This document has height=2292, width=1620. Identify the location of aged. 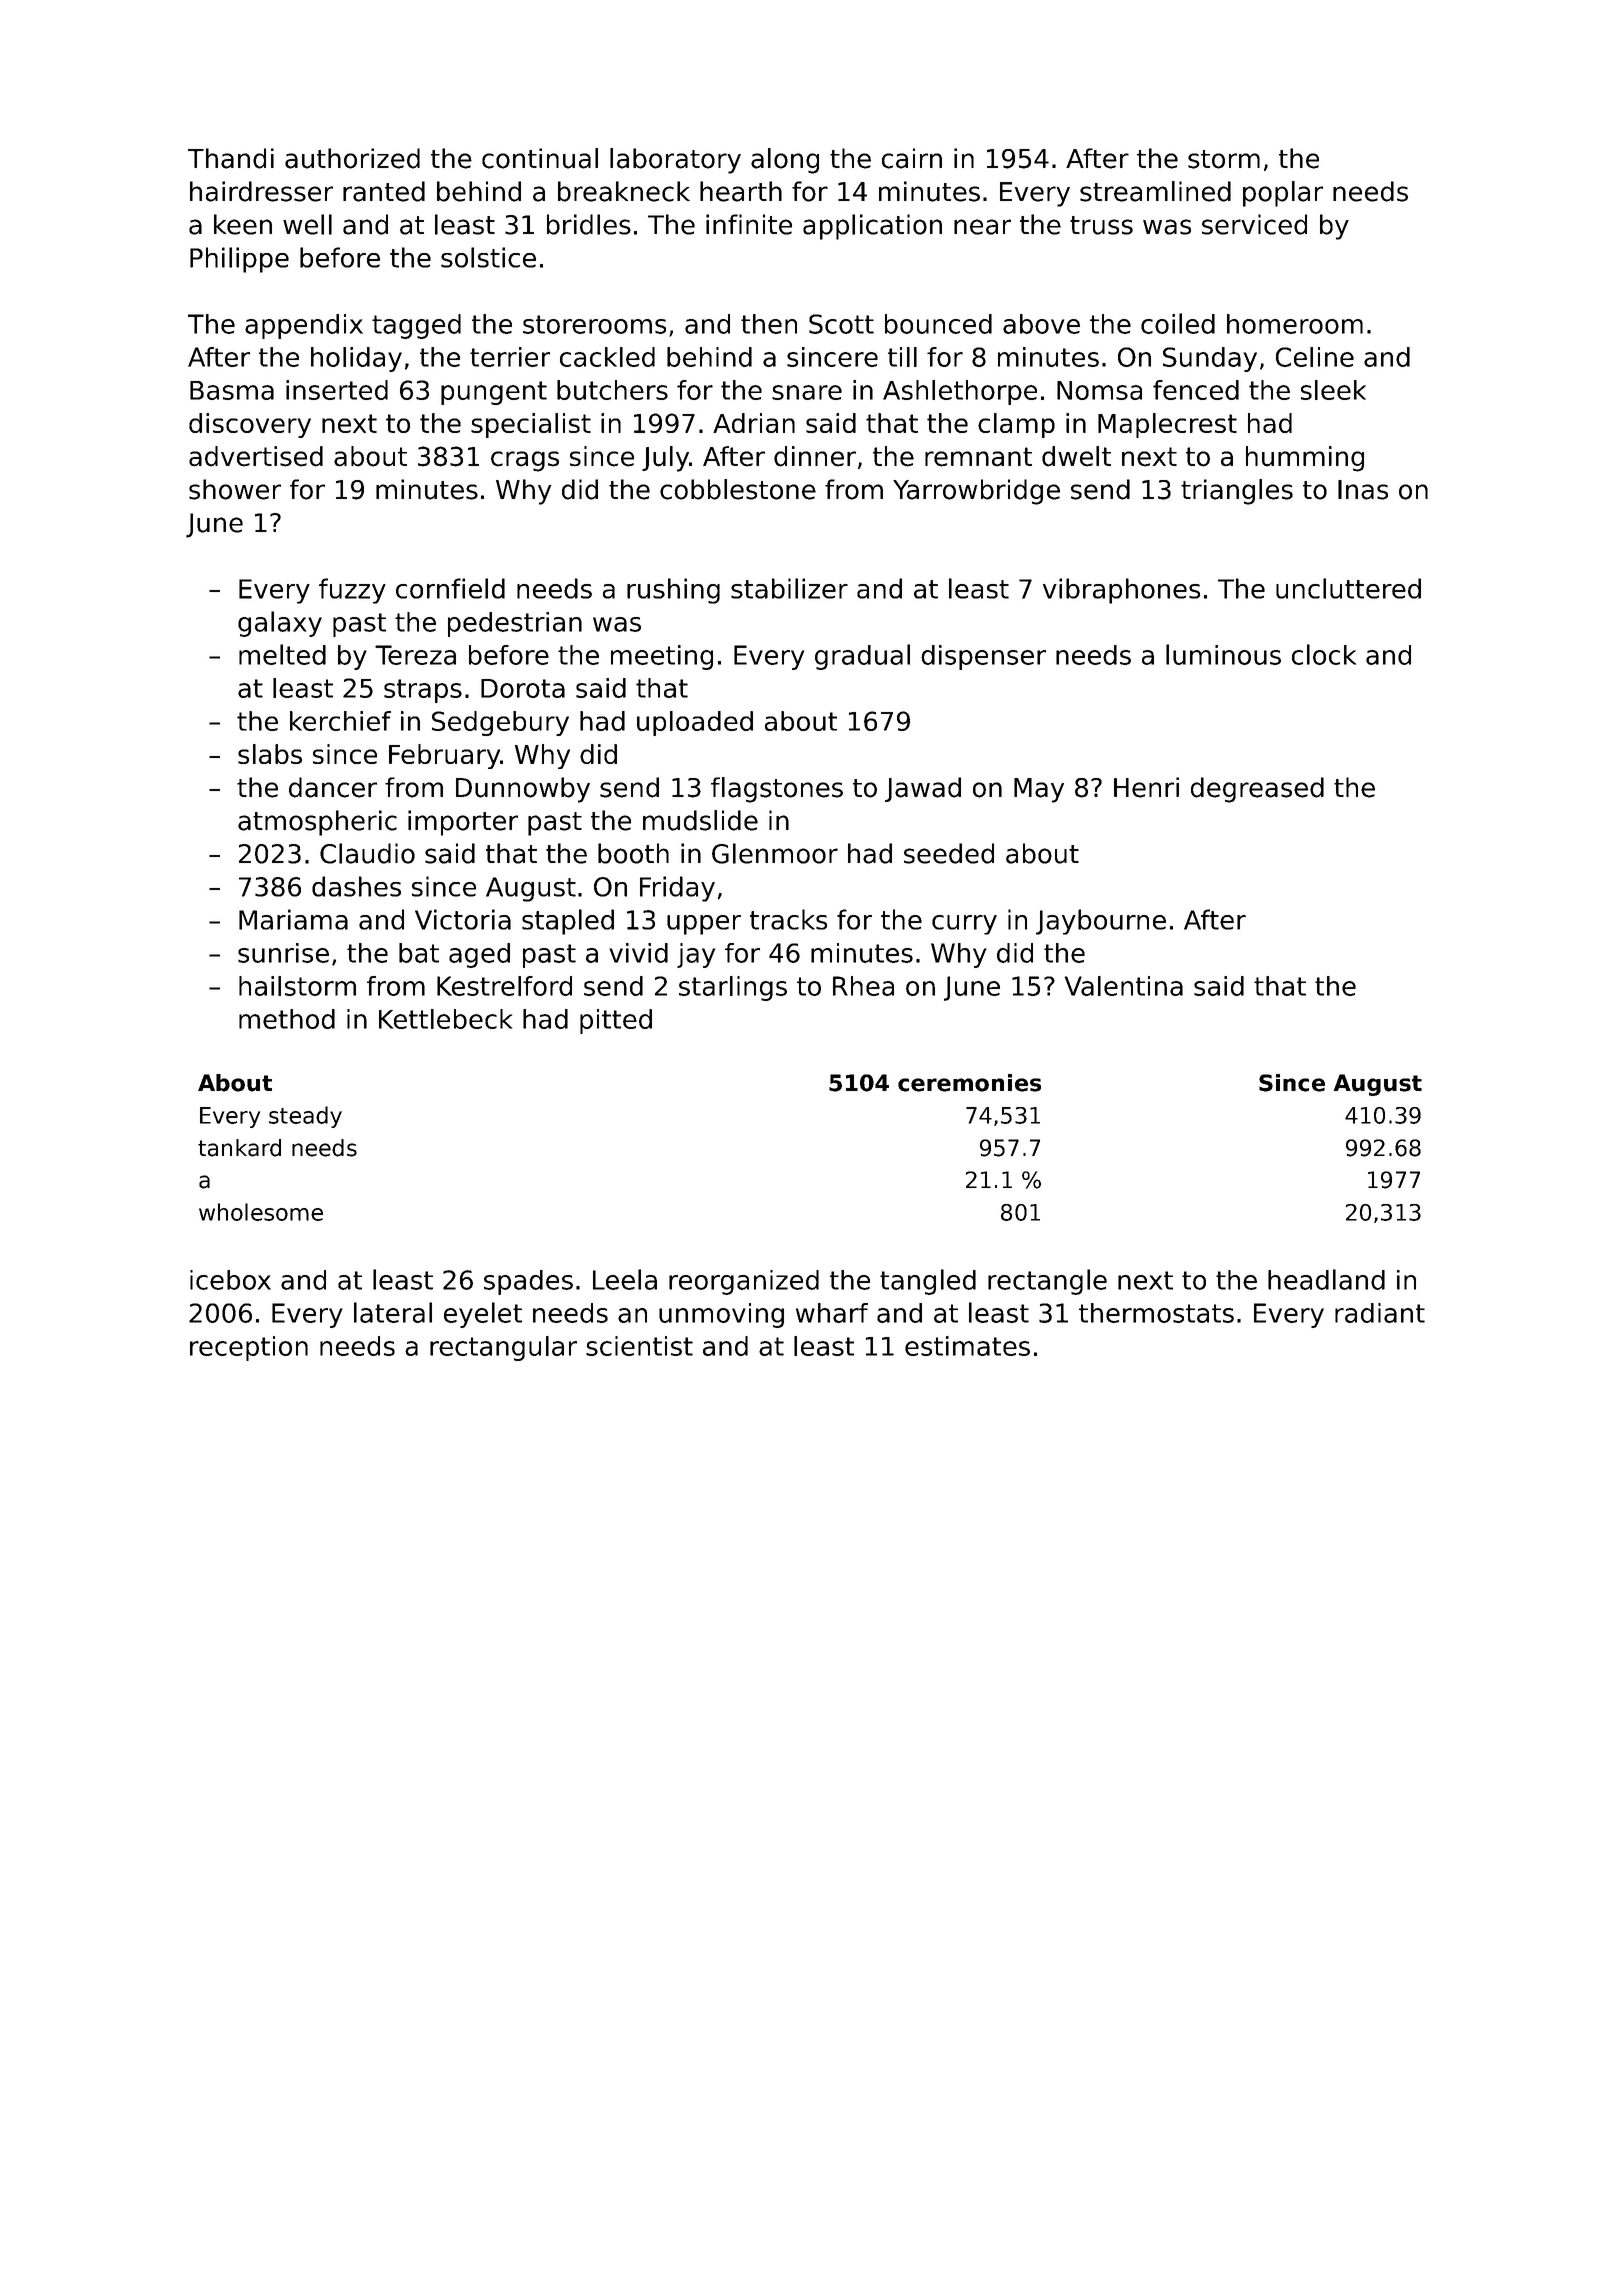
(479, 955).
